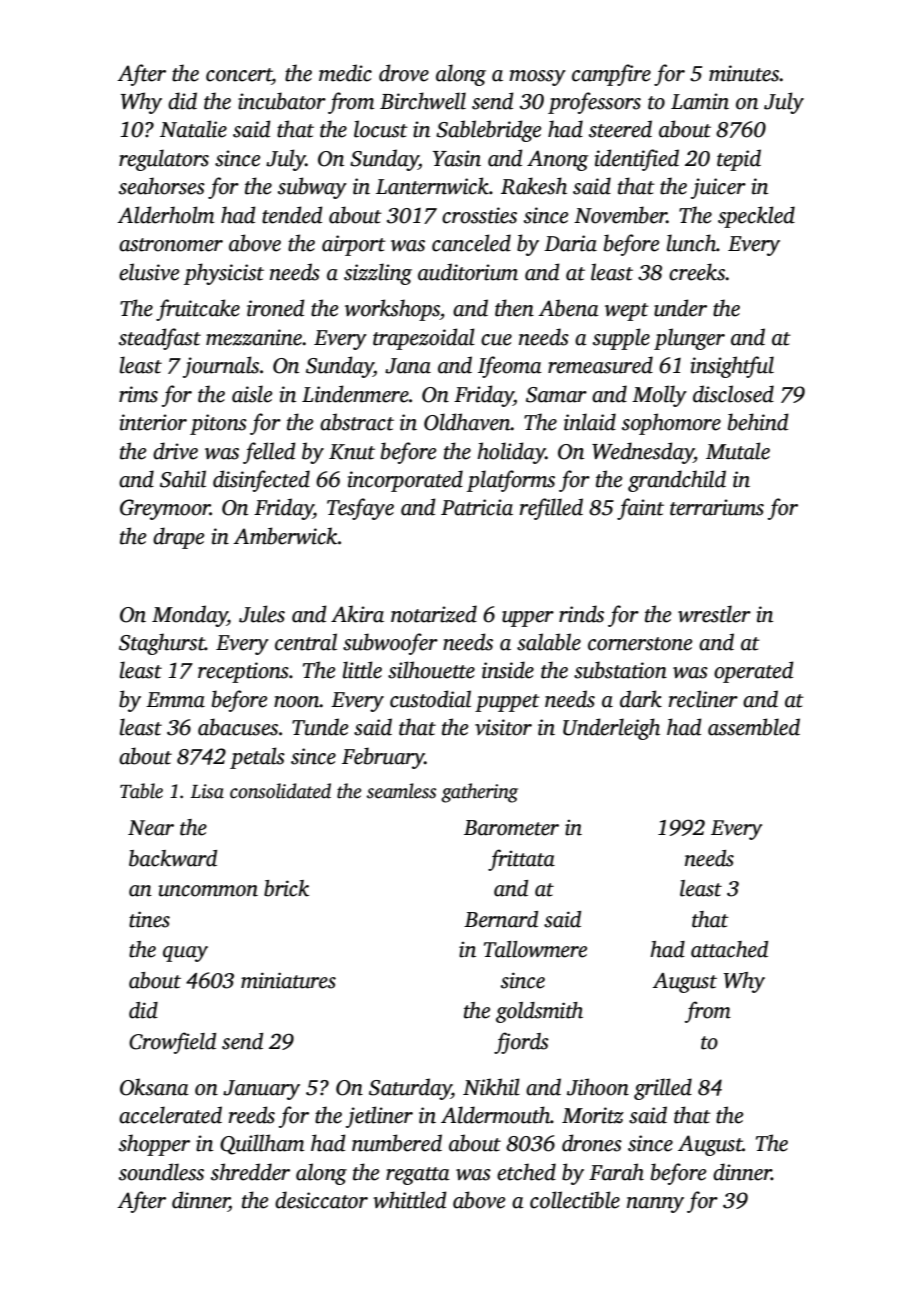  What do you see at coordinates (729, 949) in the image?
I see `attached` at bounding box center [729, 949].
